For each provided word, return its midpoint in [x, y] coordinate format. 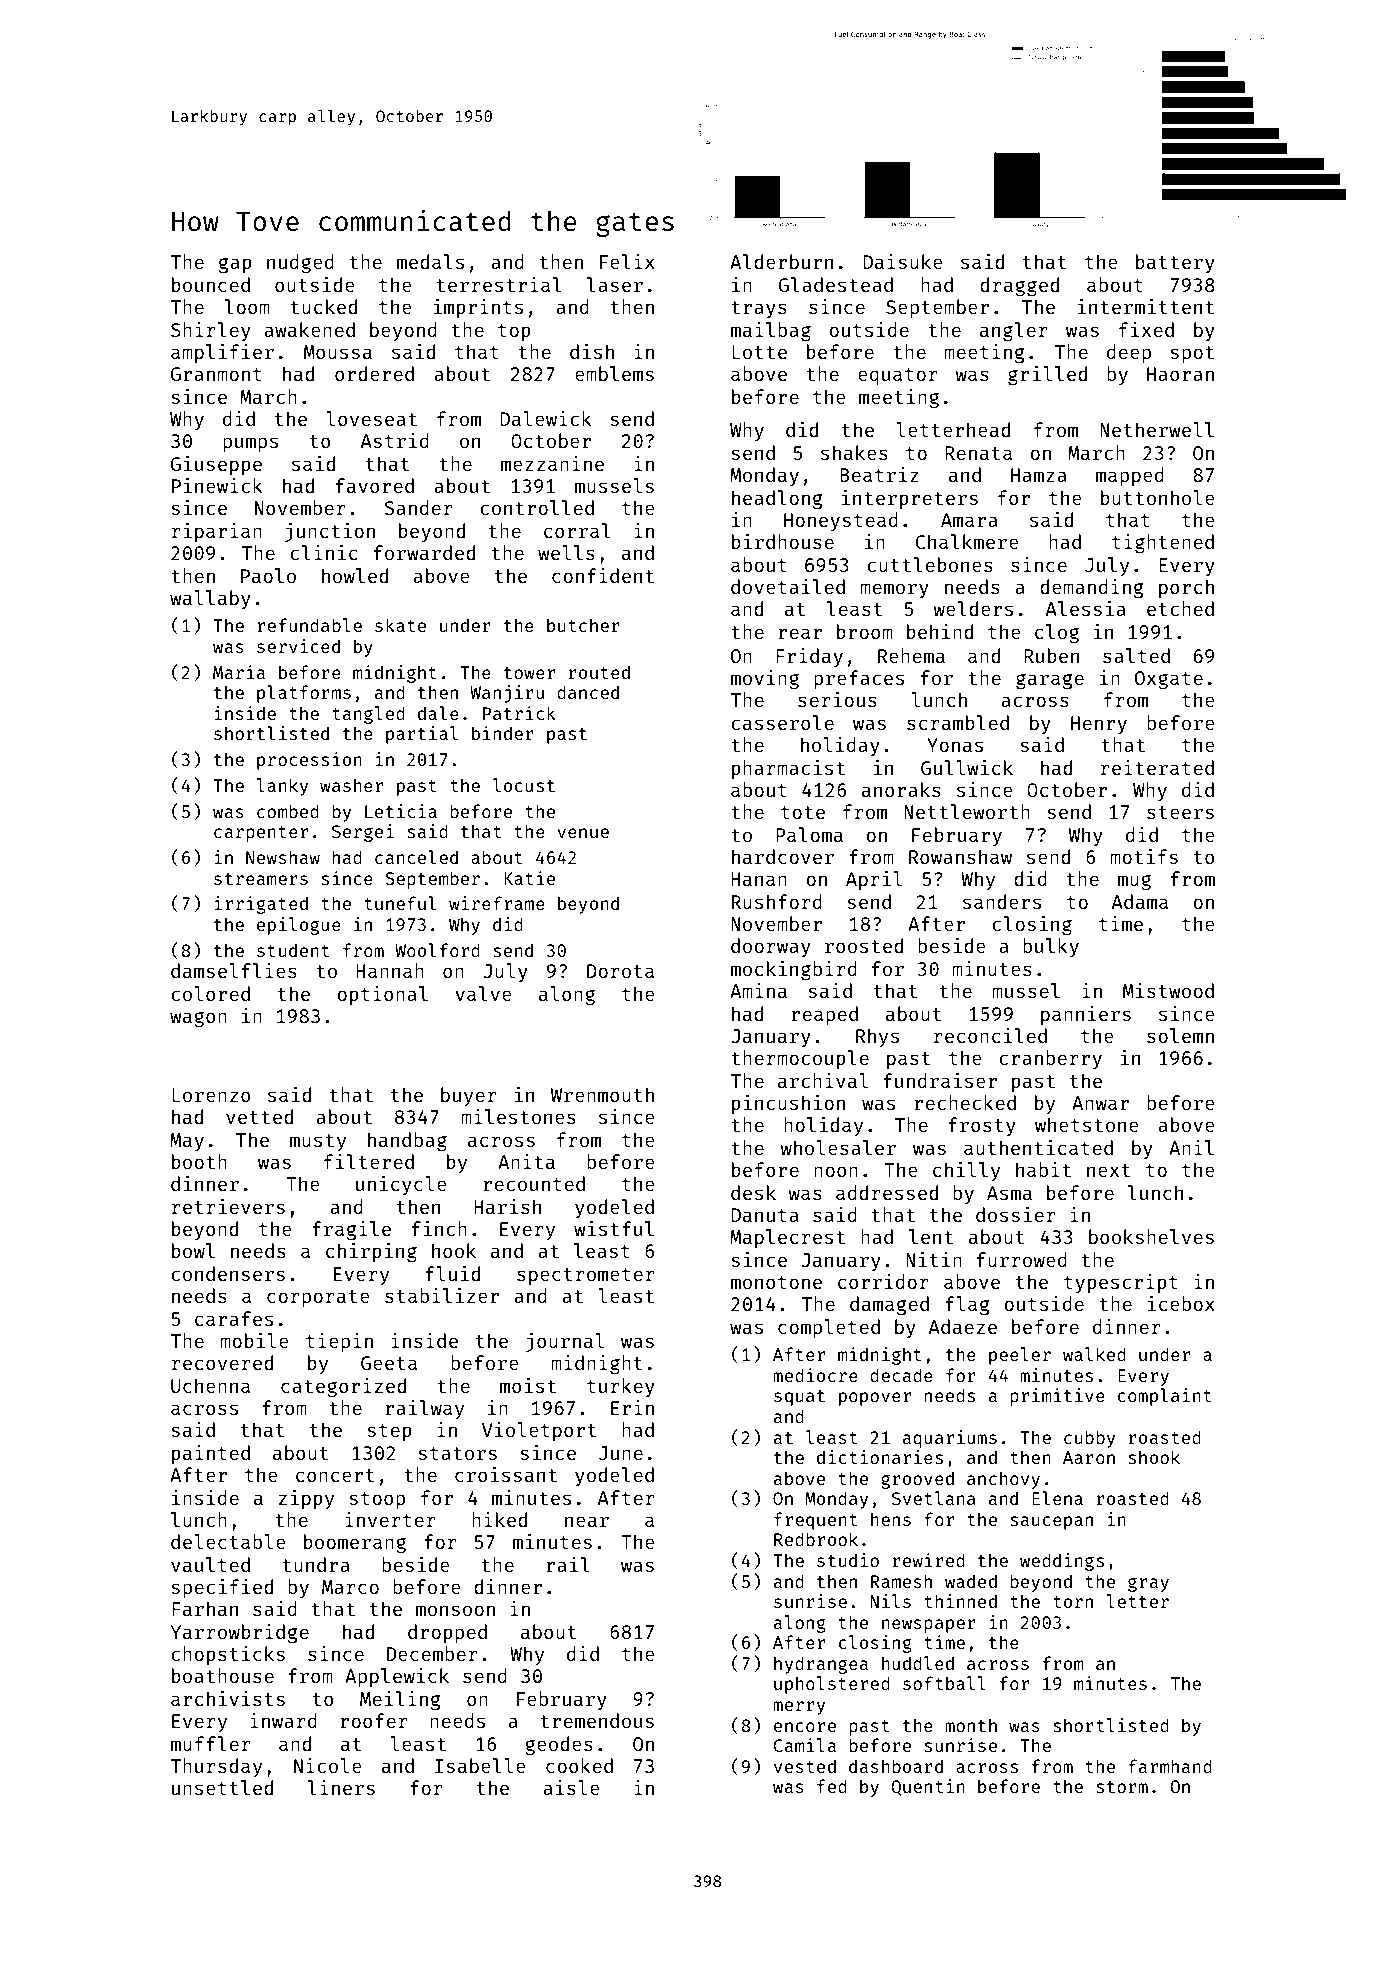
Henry [1099, 725]
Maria [239, 672]
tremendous [597, 1720]
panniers [1086, 1015]
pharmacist [788, 769]
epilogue [299, 926]
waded [971, 1581]
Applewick [397, 1677]
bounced [211, 284]
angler [1014, 332]
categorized [343, 1388]
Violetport [539, 1431]
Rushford [777, 901]
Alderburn [781, 261]
